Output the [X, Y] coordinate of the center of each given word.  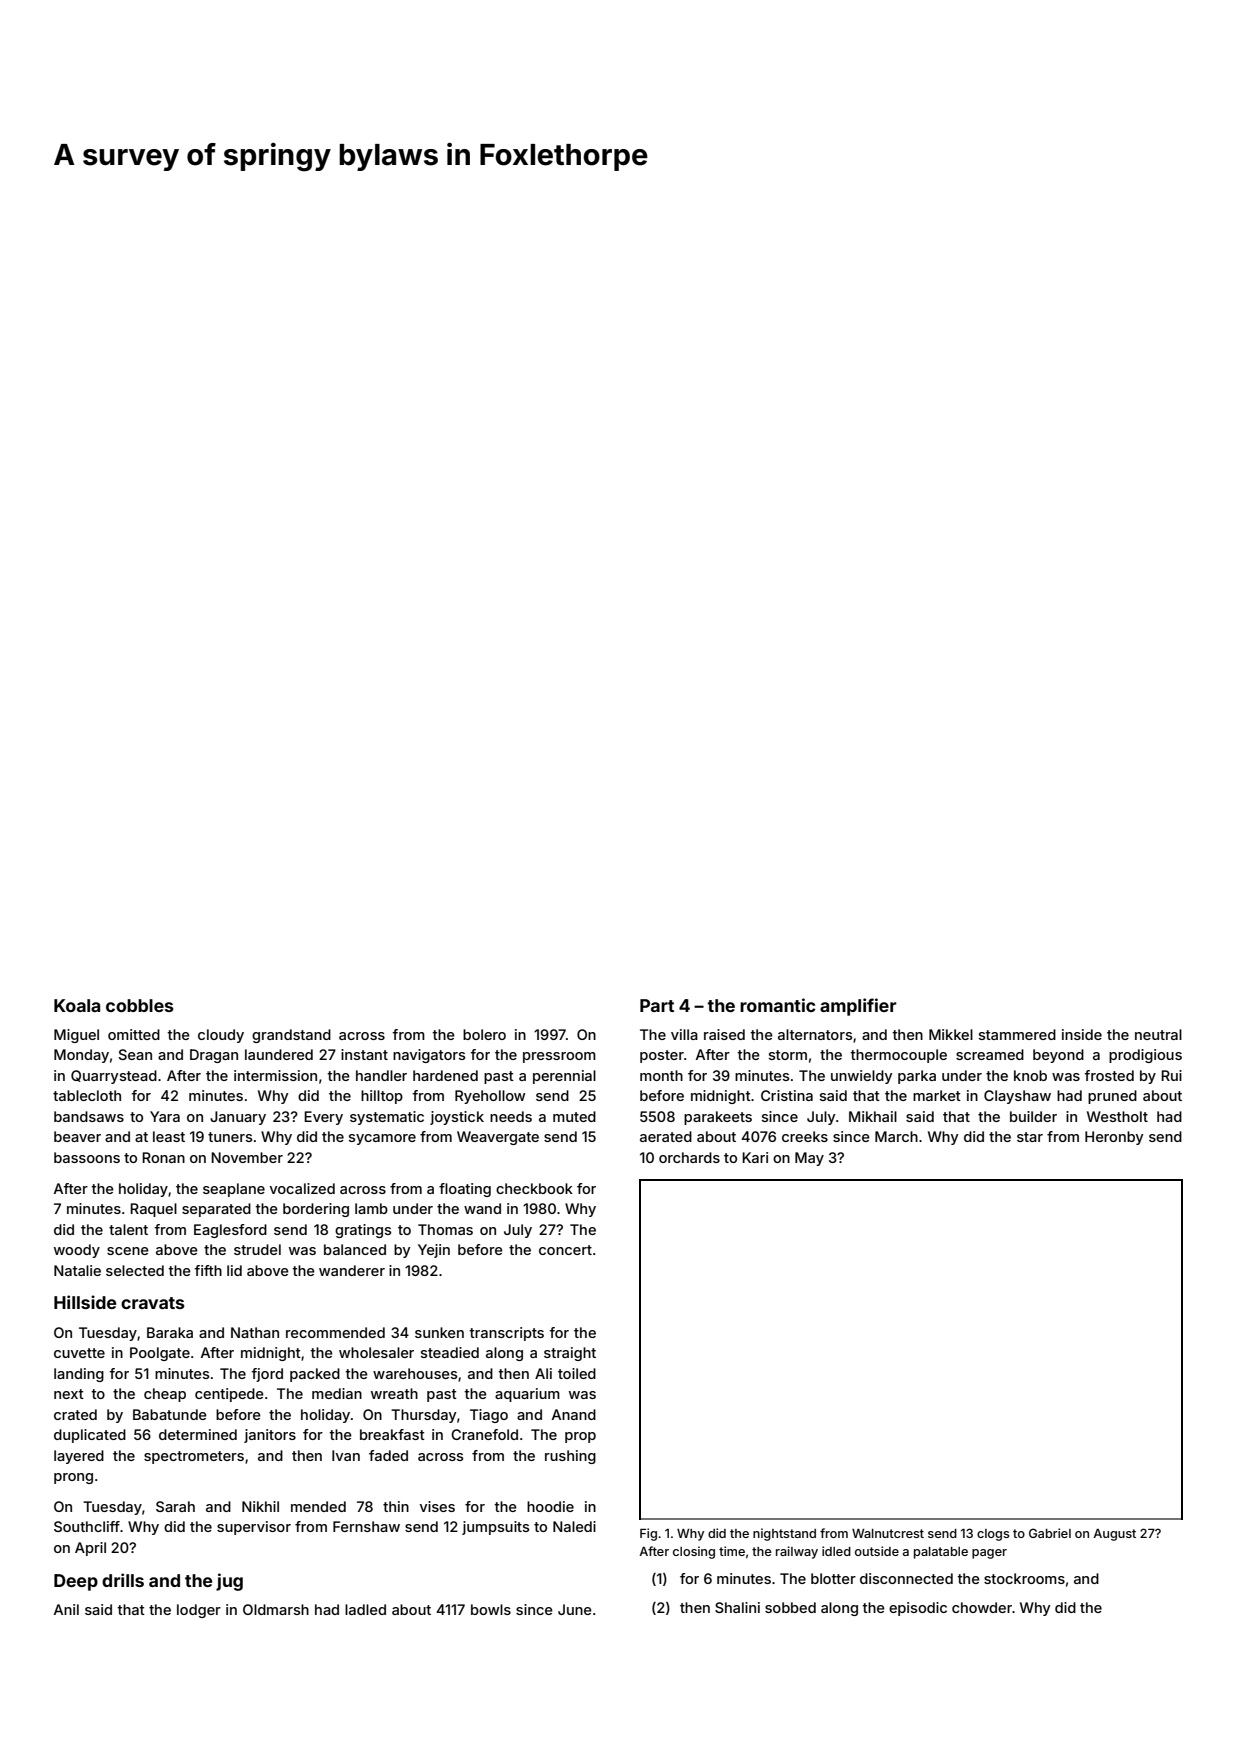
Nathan [255, 1332]
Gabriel [1050, 1533]
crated [75, 1414]
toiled [577, 1373]
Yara [165, 1116]
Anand [574, 1414]
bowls [491, 1609]
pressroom [559, 1057]
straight [570, 1354]
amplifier [858, 1007]
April [90, 1549]
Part [657, 1005]
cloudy [221, 1036]
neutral [1158, 1034]
